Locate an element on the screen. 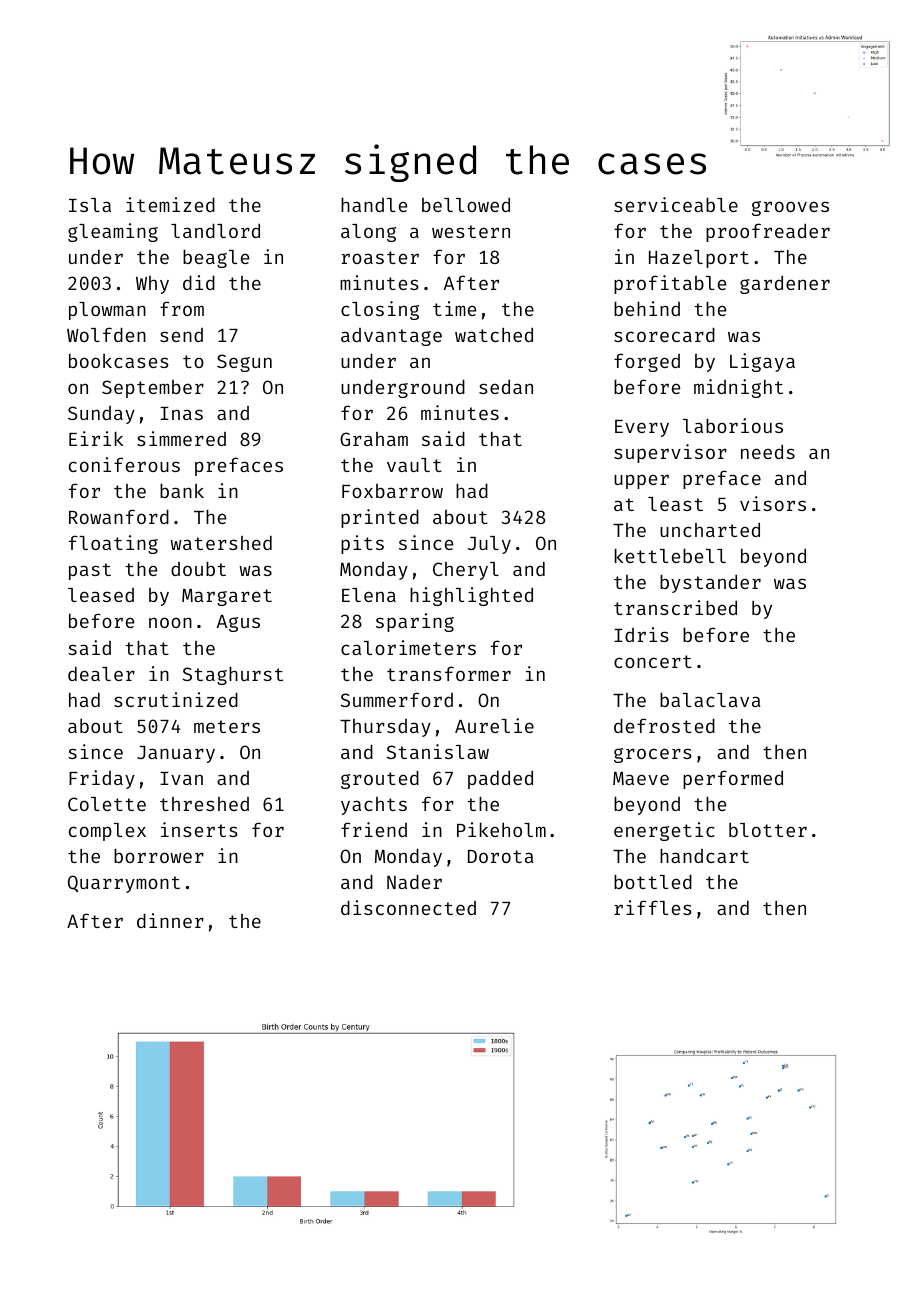 The image size is (908, 1316). visors is located at coordinates (773, 503).
